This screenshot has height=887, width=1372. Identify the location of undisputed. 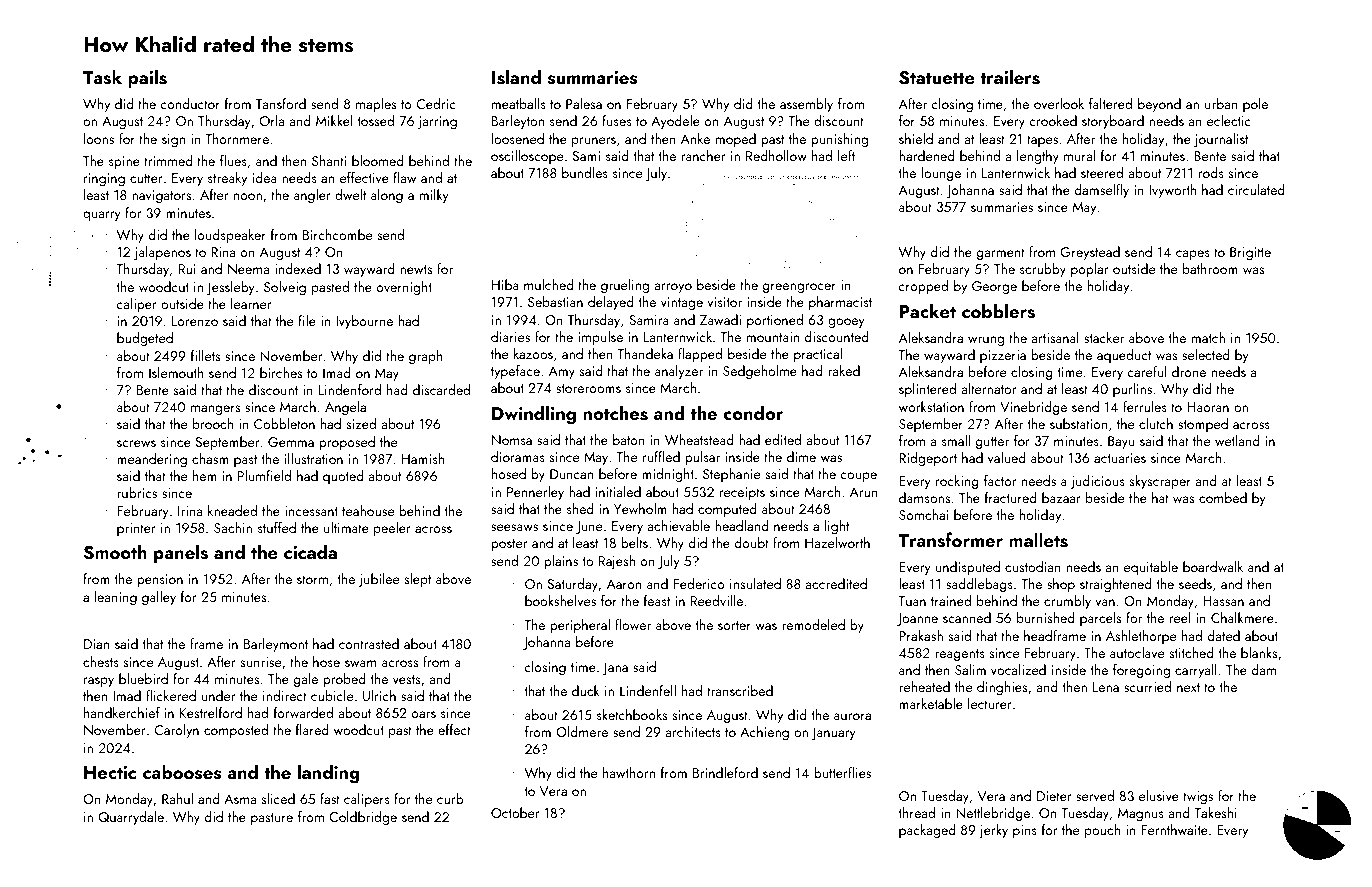
(968, 568).
